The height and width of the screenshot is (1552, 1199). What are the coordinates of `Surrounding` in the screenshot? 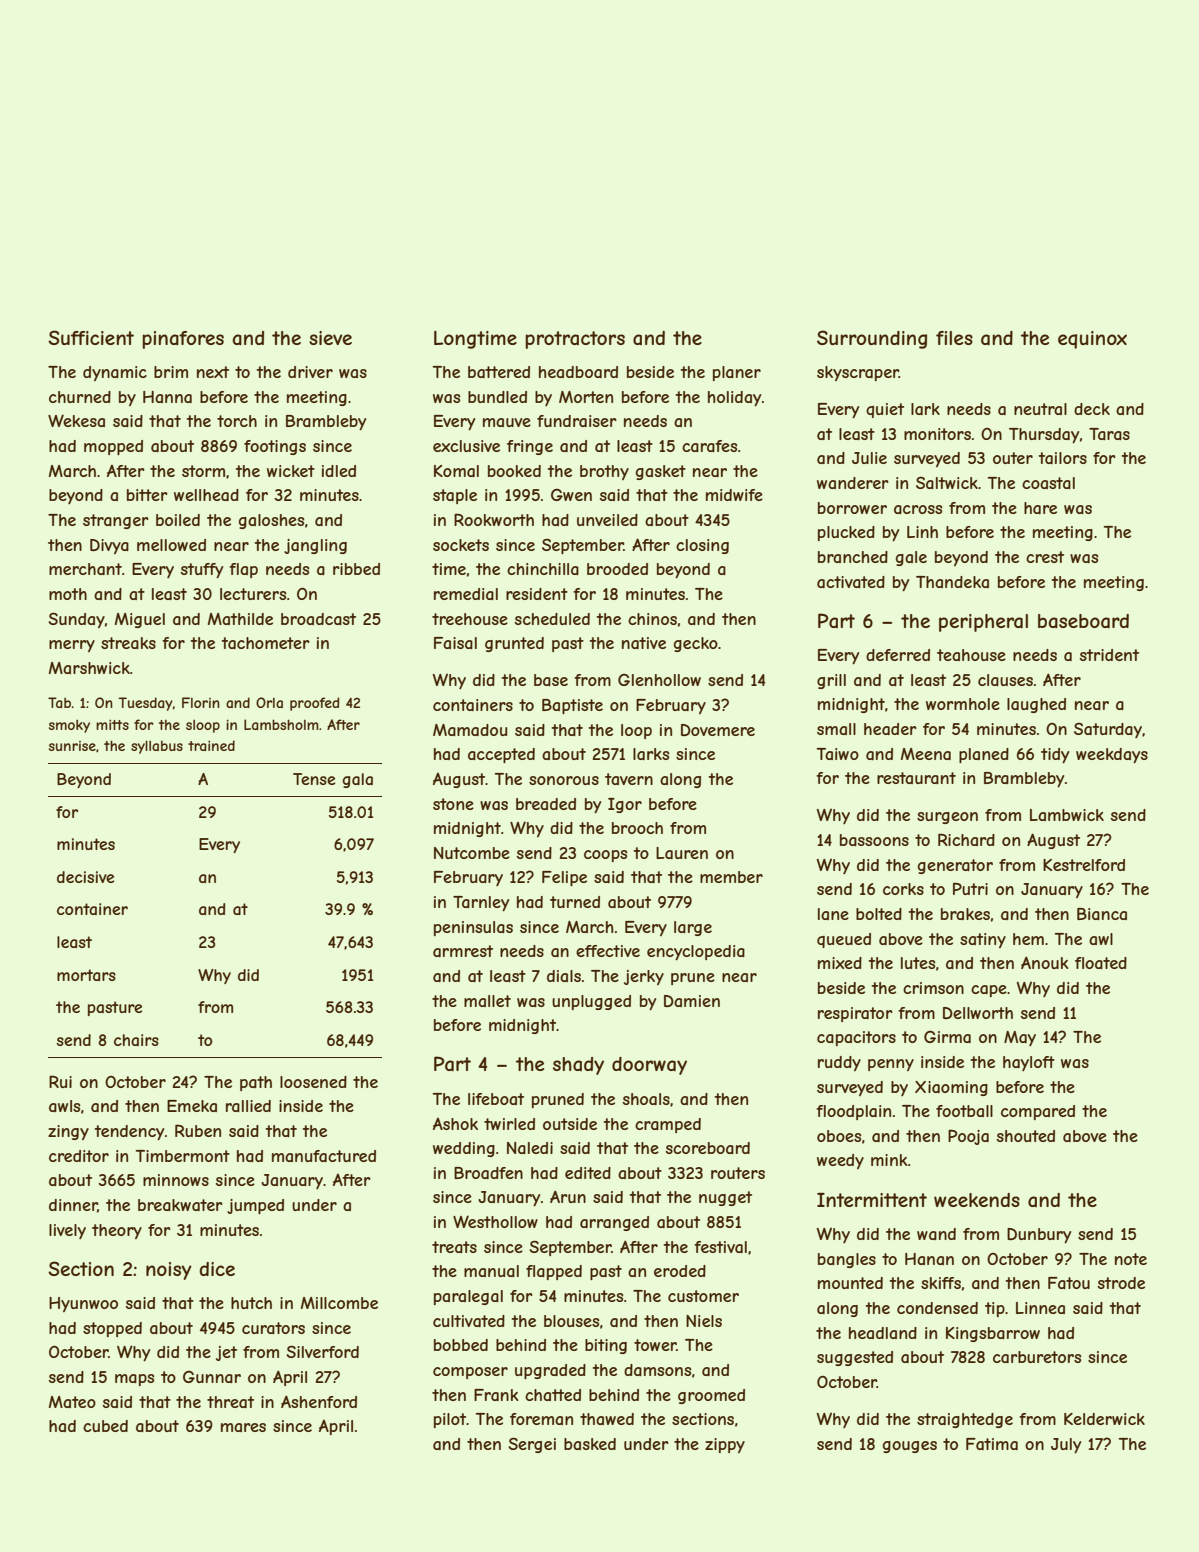 It's located at (872, 339).
